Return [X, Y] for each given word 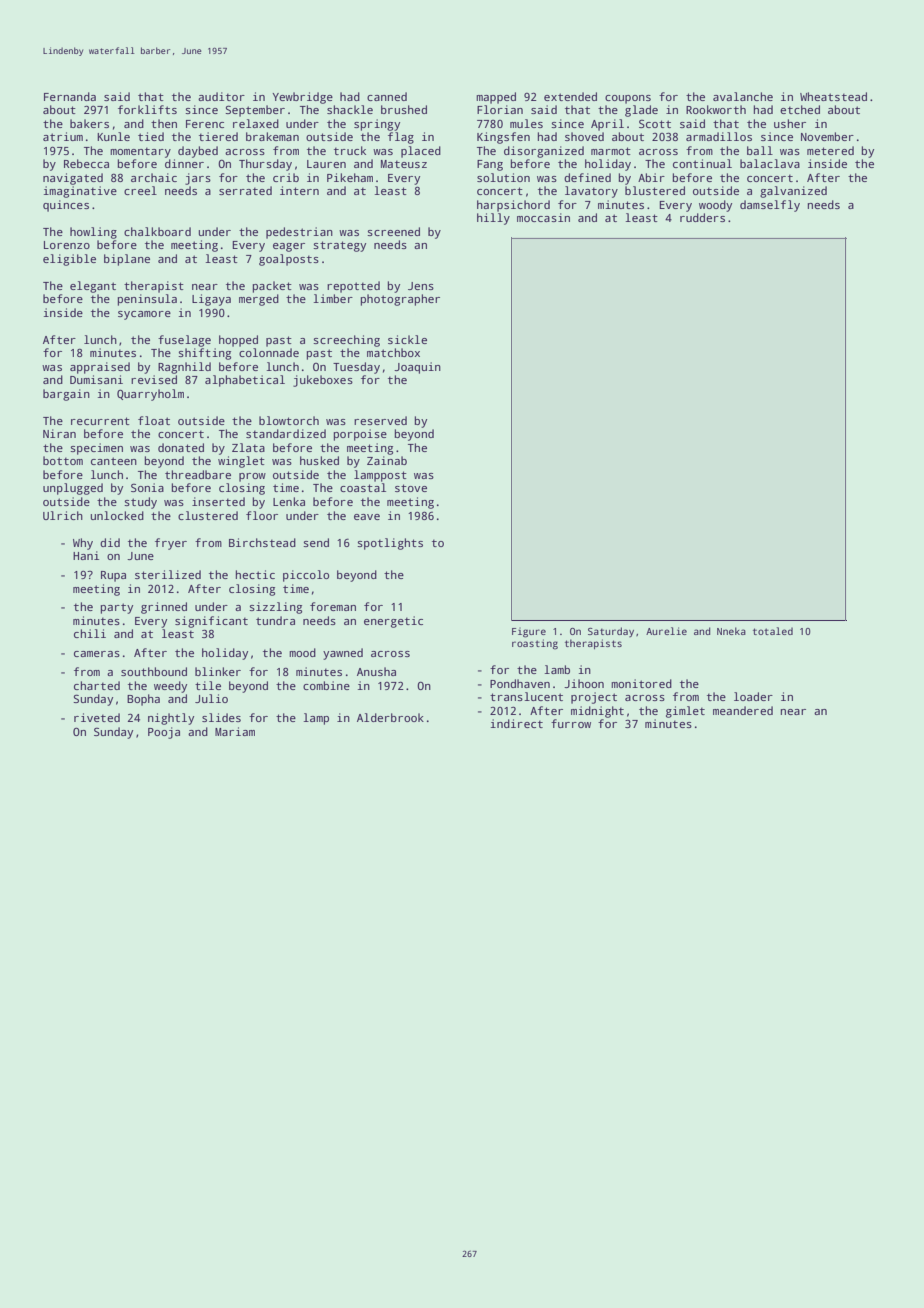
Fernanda [70, 96]
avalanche [743, 96]
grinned [164, 608]
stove [411, 488]
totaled [773, 631]
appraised [100, 368]
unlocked [117, 515]
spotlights [390, 544]
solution [503, 177]
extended [570, 96]
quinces [66, 206]
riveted [97, 717]
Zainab [387, 460]
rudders [702, 217]
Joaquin [417, 368]
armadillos [719, 136]
